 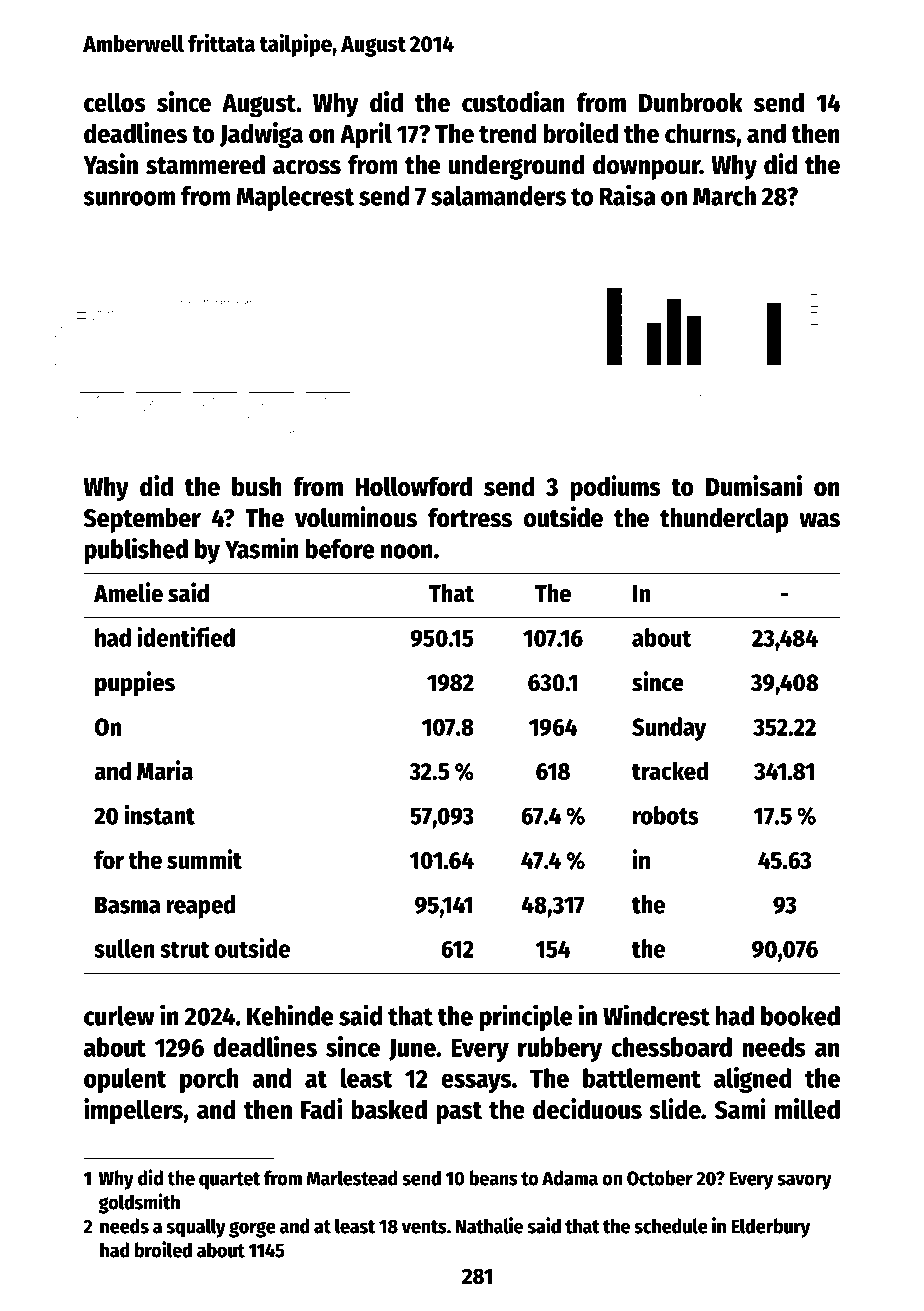 What do you see at coordinates (290, 1015) in the document?
I see `Kehinde` at bounding box center [290, 1015].
